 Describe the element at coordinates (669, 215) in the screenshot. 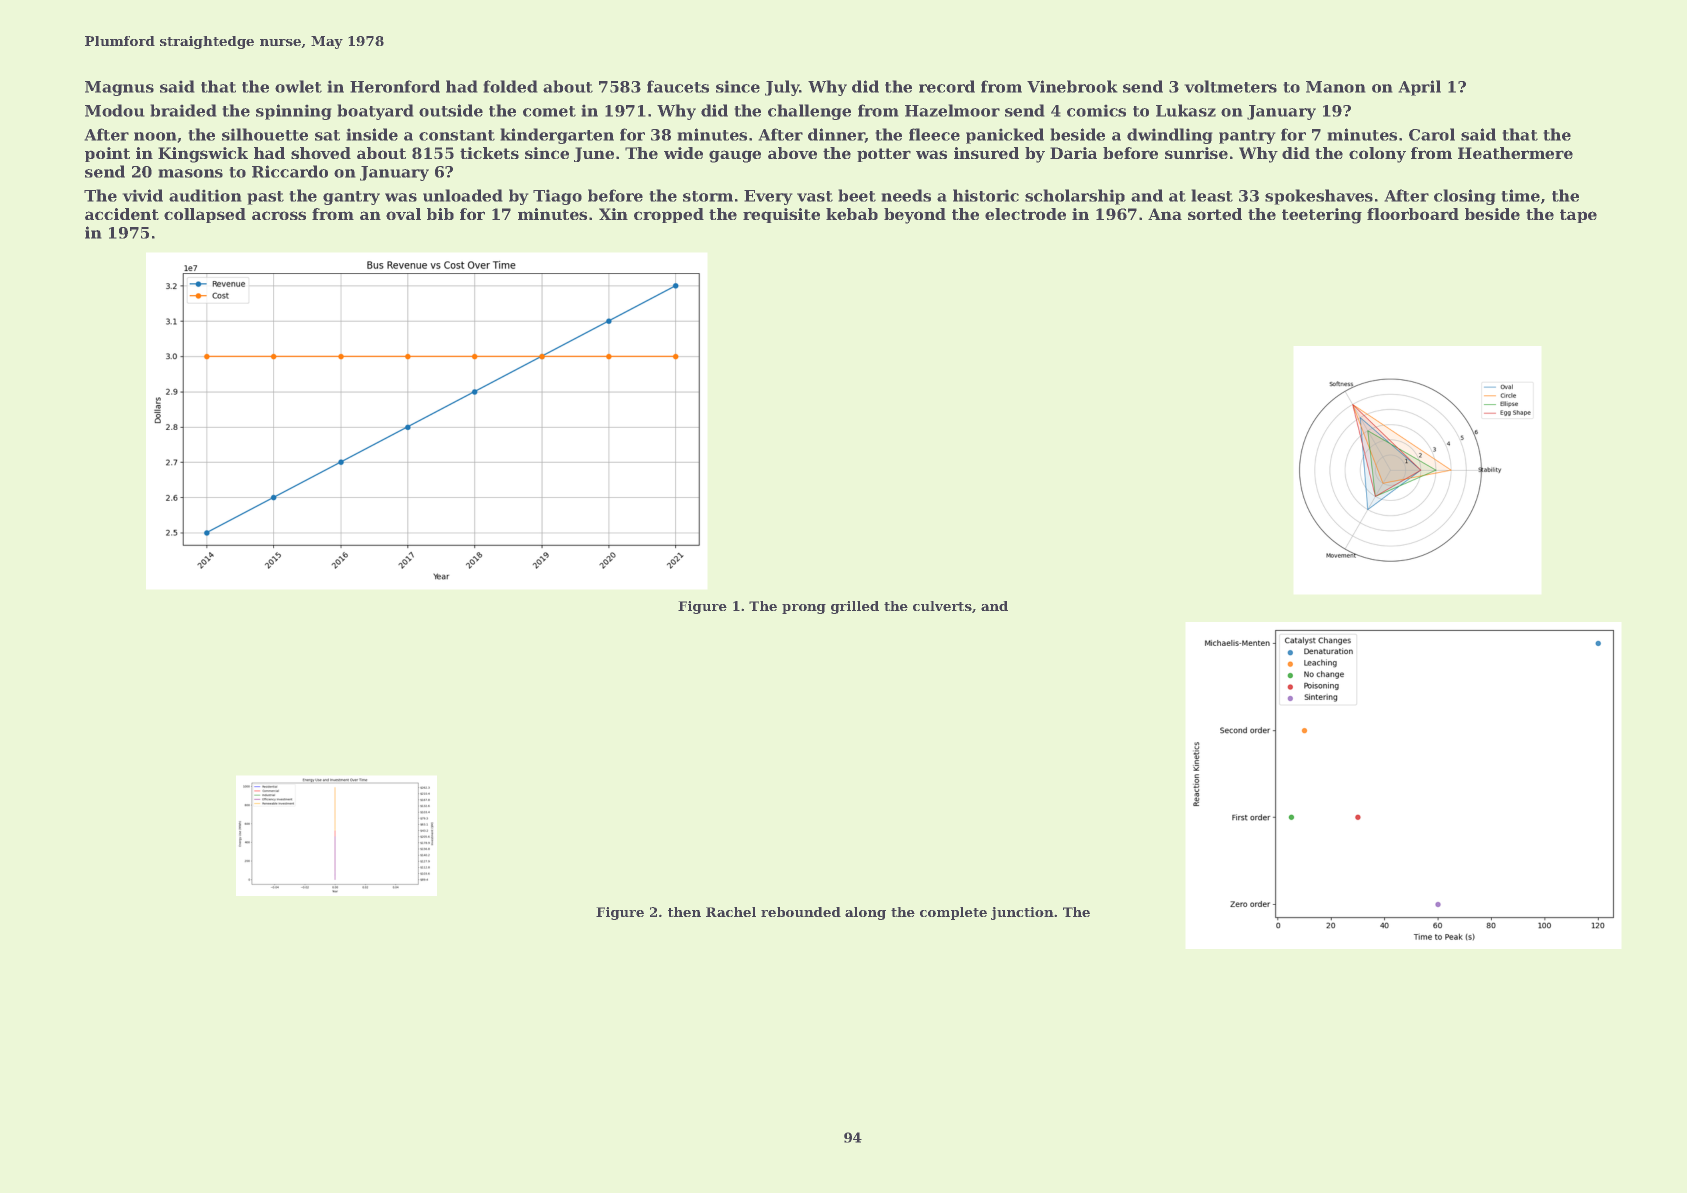

I see `cropped` at that location.
